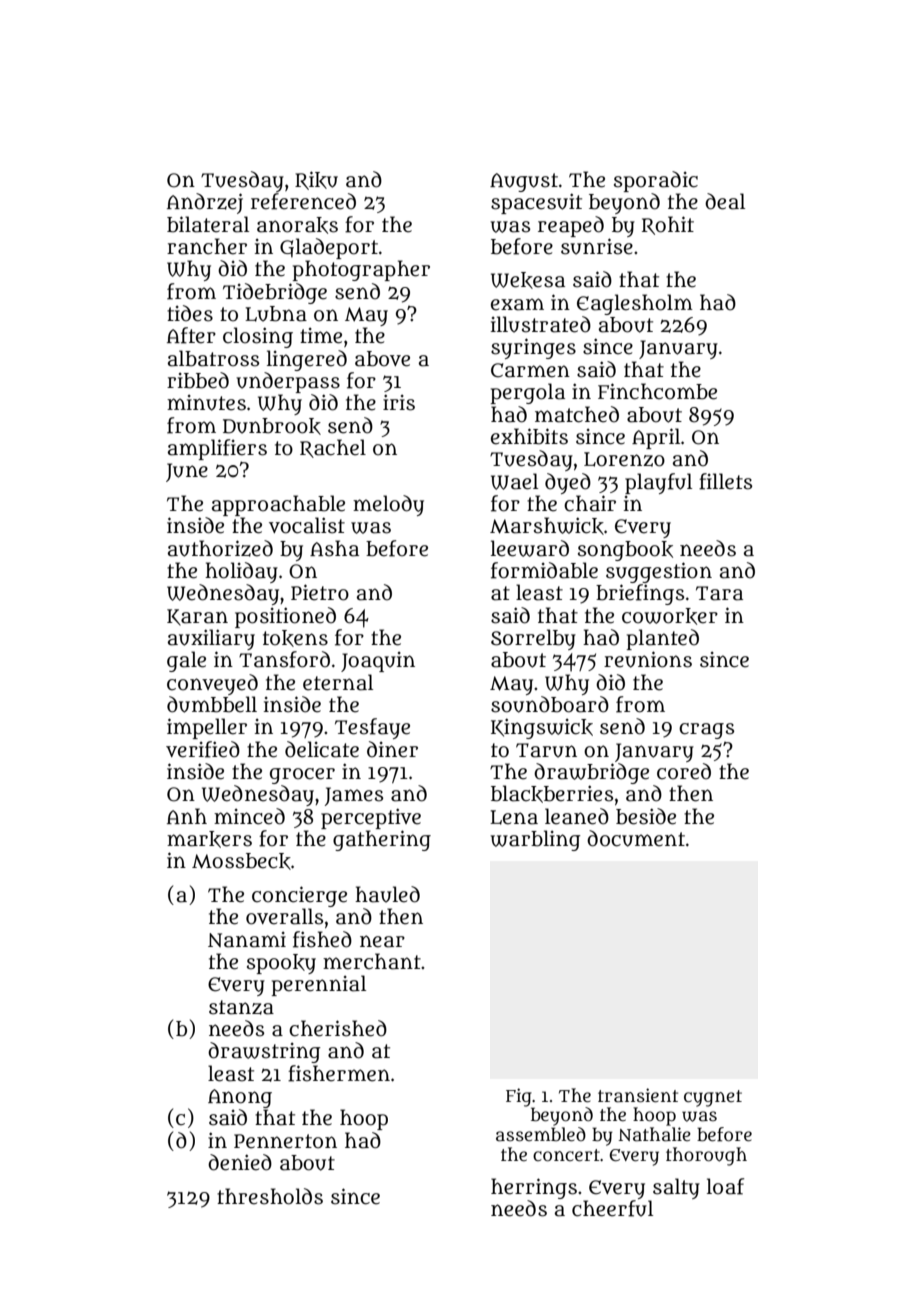 Image resolution: width=924 pixels, height=1311 pixels. I want to click on Nathalie, so click(654, 1134).
